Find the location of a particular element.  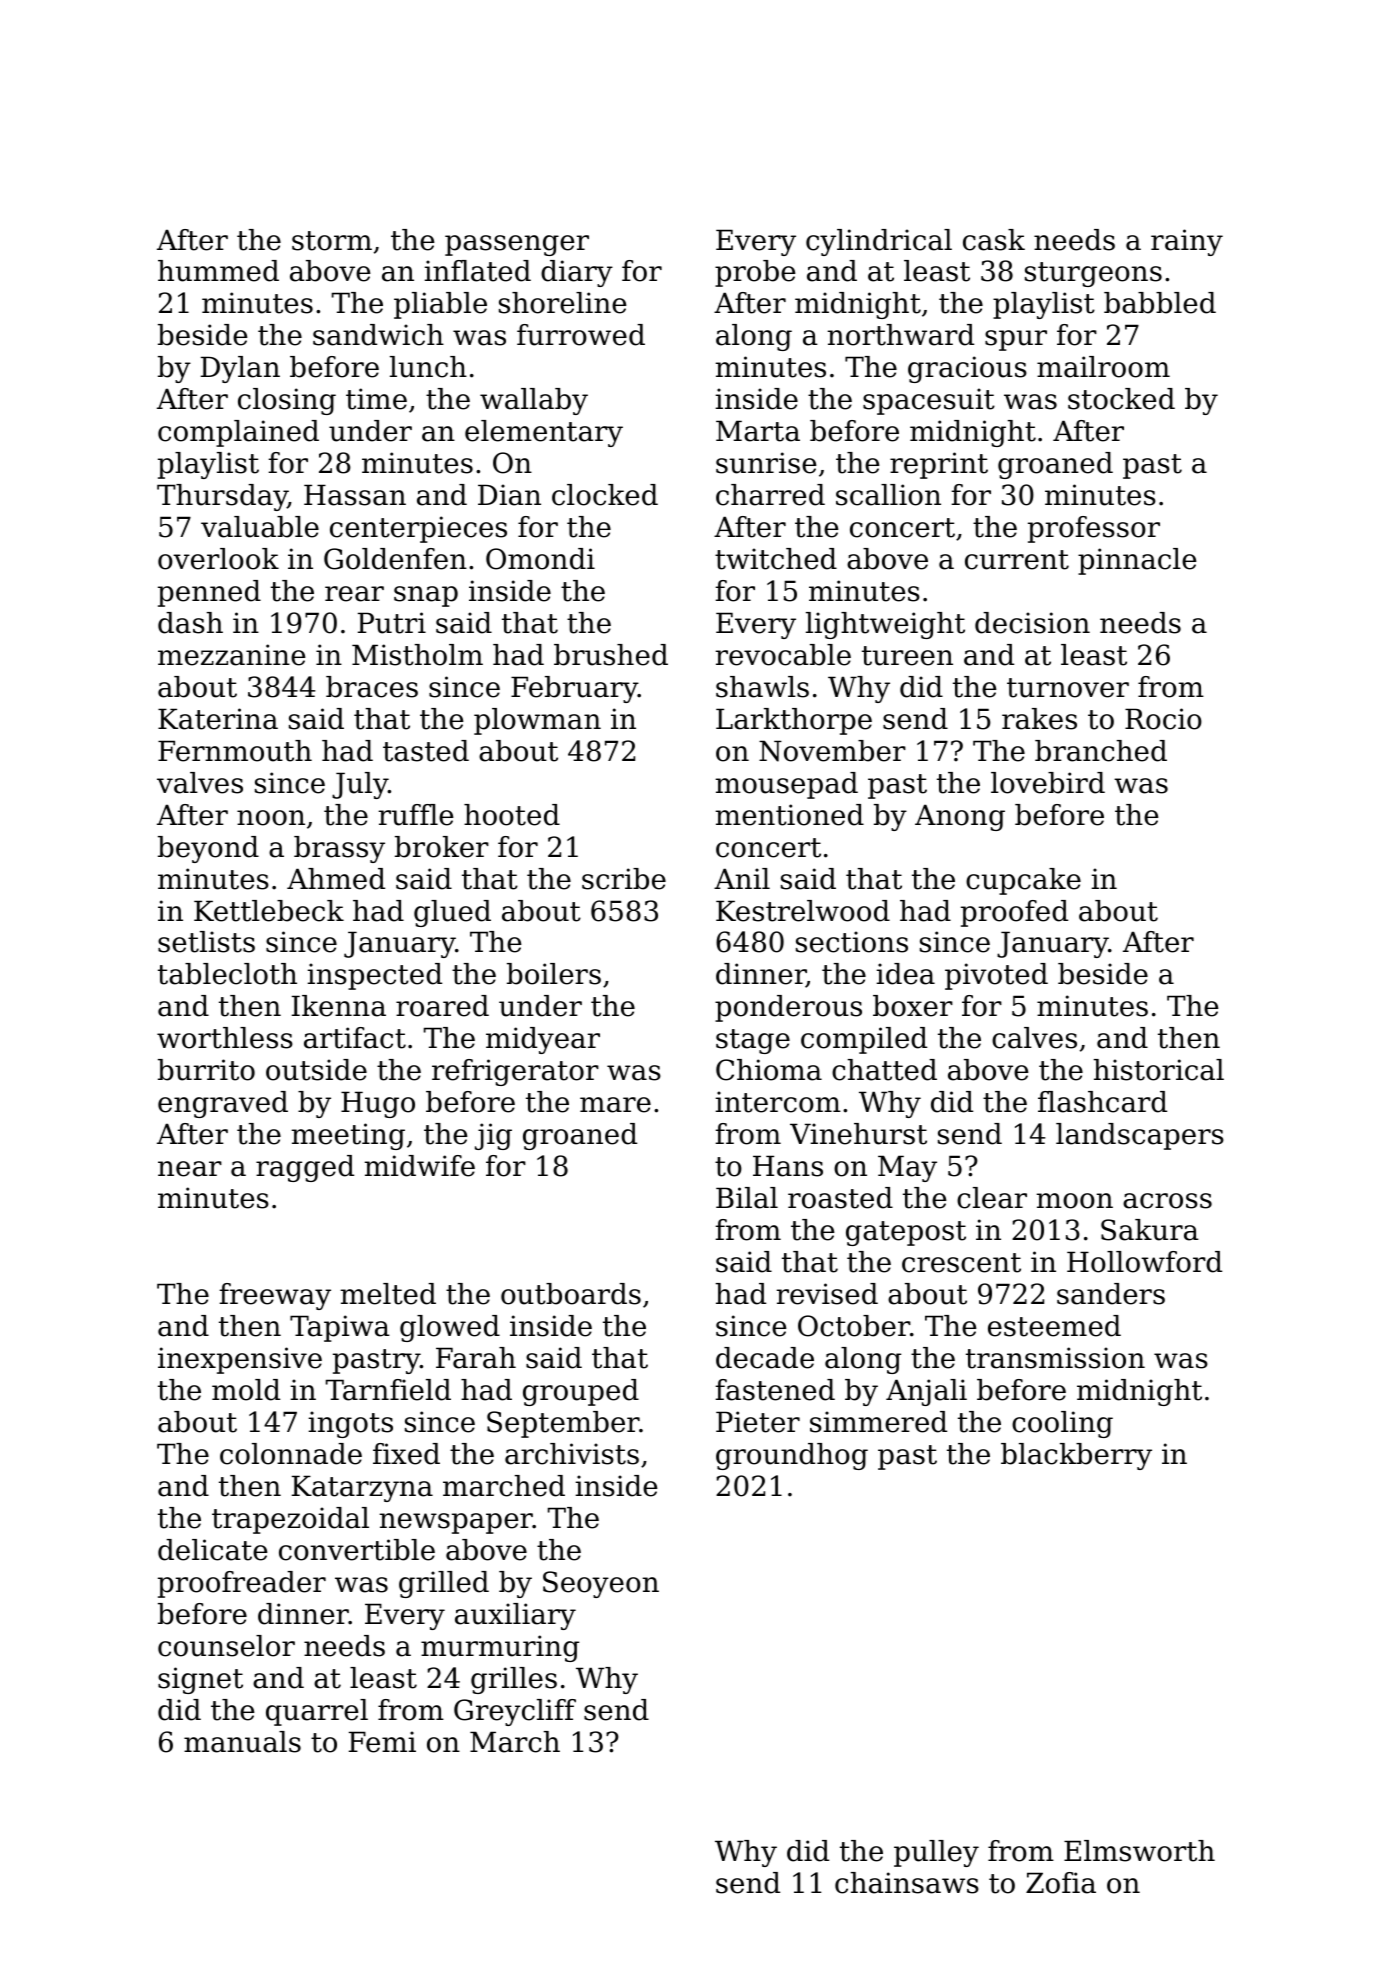

babbled is located at coordinates (1160, 303).
